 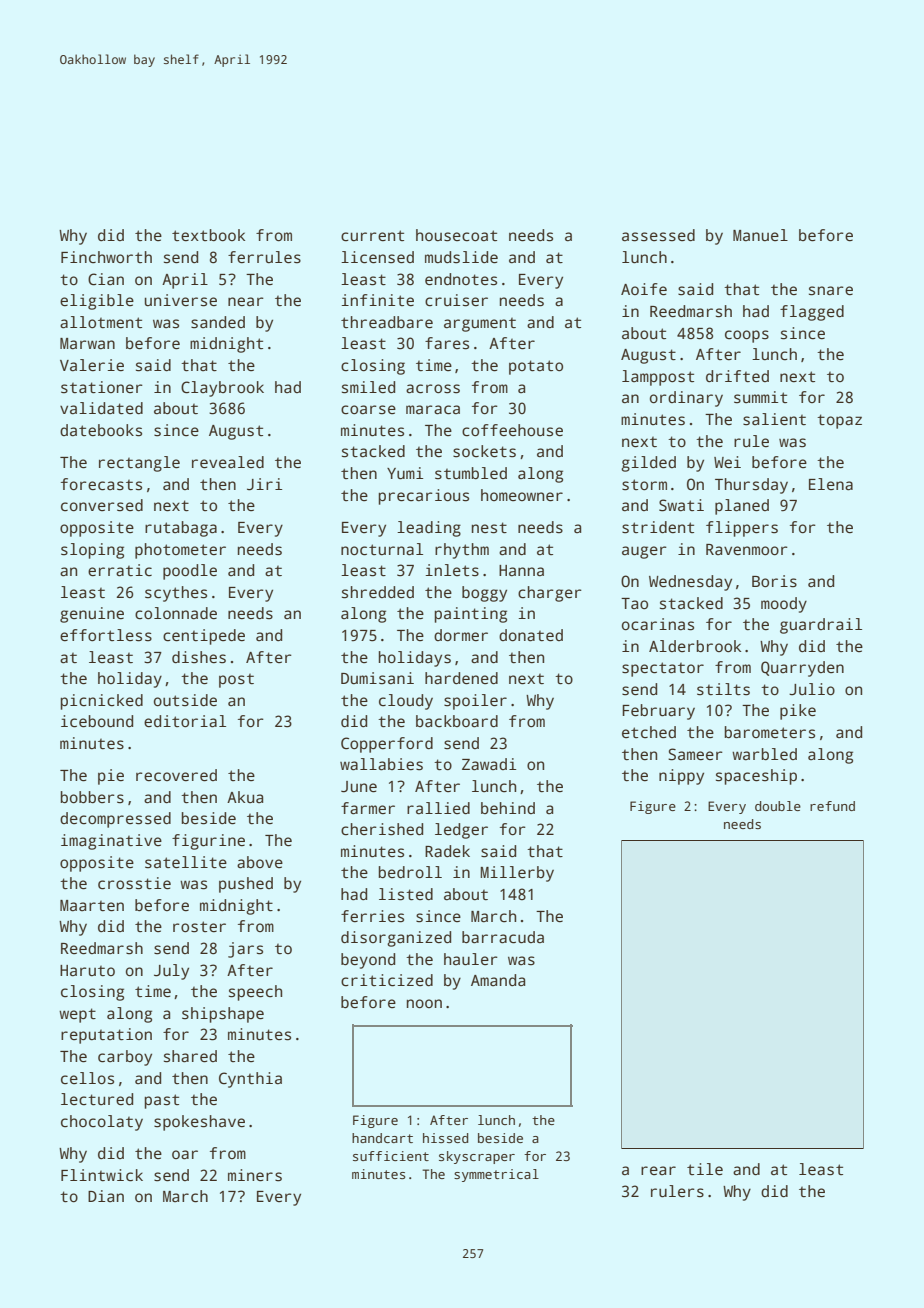 I want to click on nest, so click(x=489, y=528).
